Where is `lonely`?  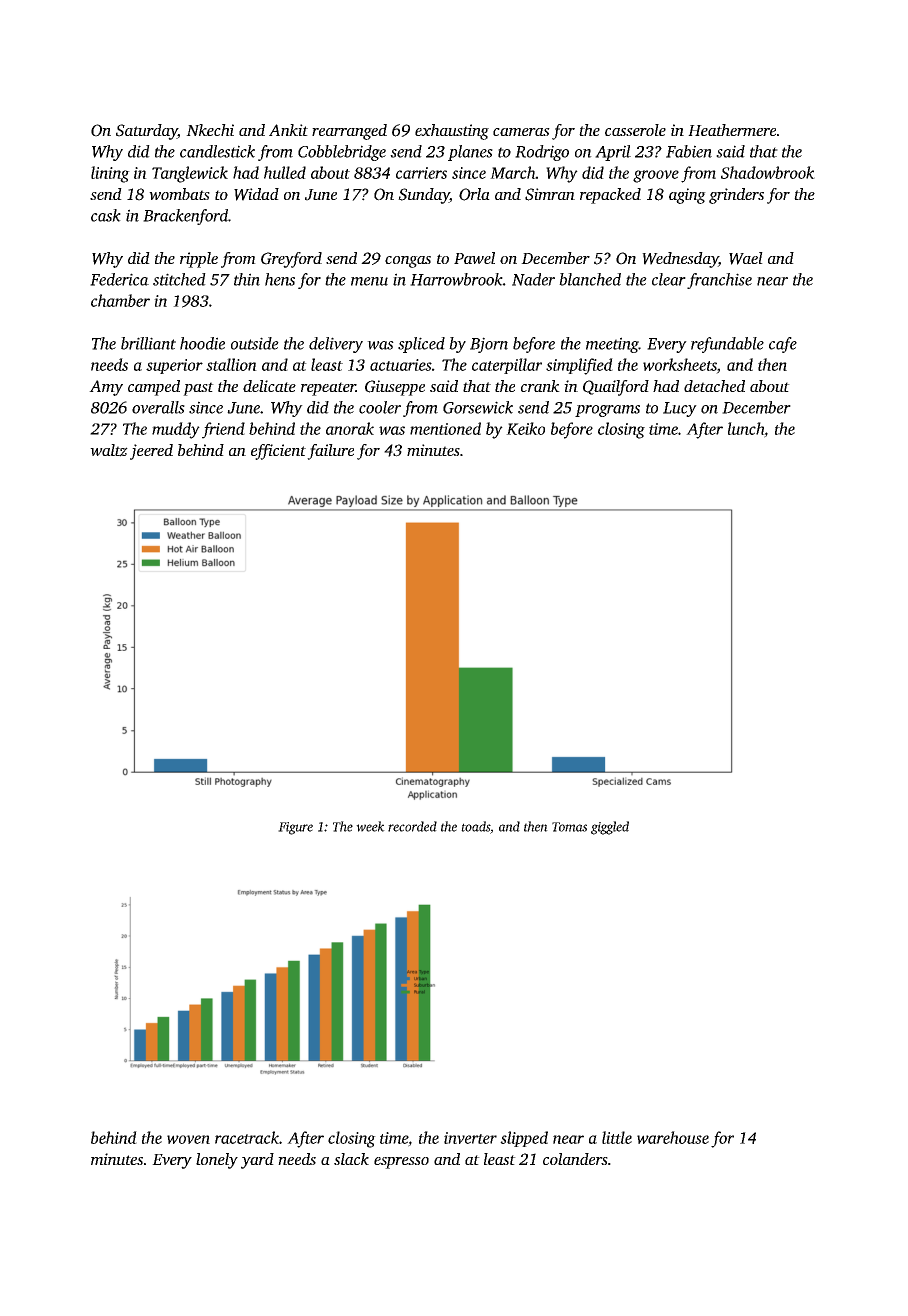
lonely is located at coordinates (217, 1161).
